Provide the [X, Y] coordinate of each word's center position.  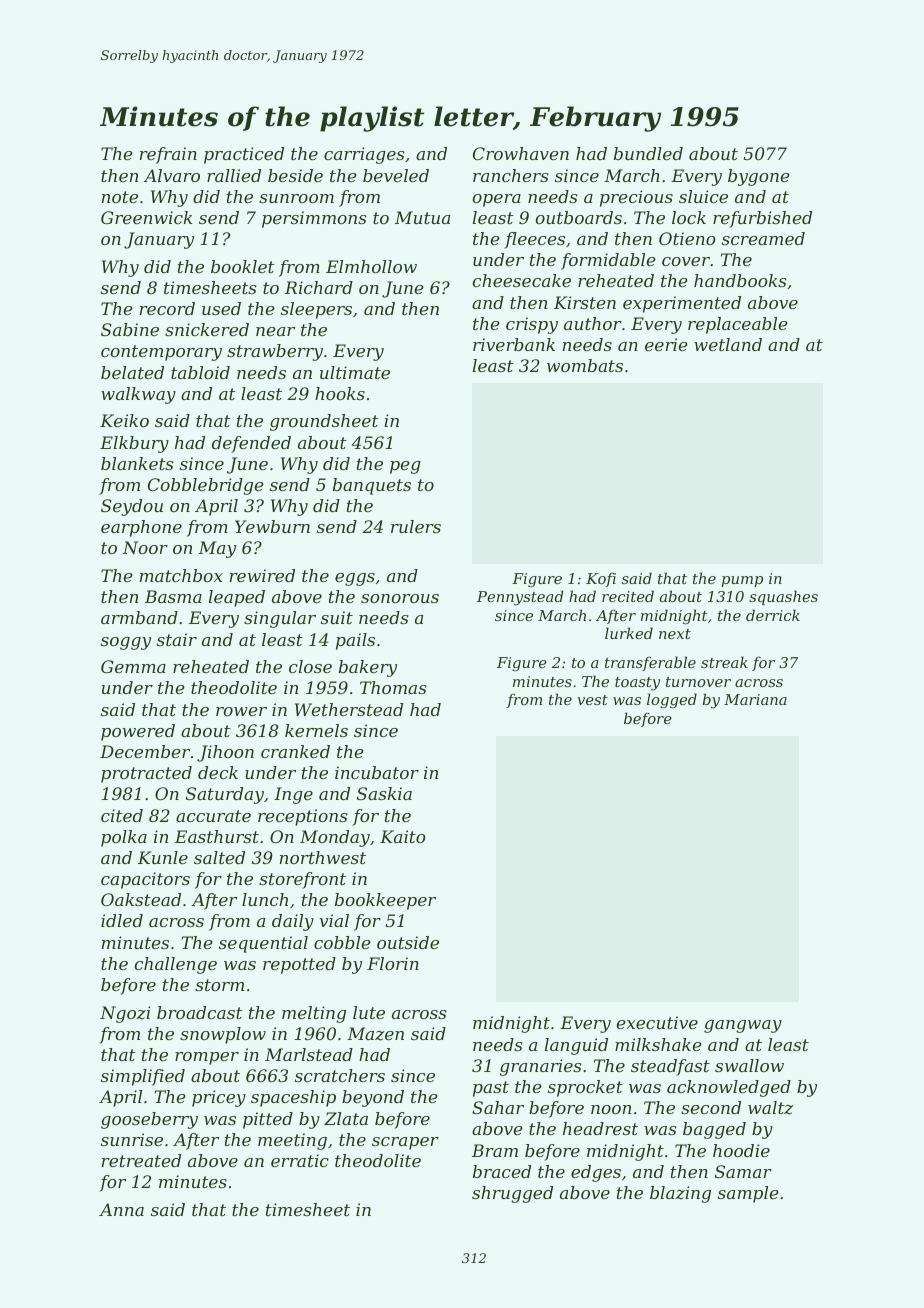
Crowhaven [521, 153]
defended [251, 444]
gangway [743, 1026]
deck [218, 772]
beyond [373, 1098]
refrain [168, 155]
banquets [372, 486]
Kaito [403, 836]
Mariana [755, 699]
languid [576, 1046]
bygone [759, 177]
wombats [585, 365]
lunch [265, 899]
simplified [143, 1077]
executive [657, 1022]
